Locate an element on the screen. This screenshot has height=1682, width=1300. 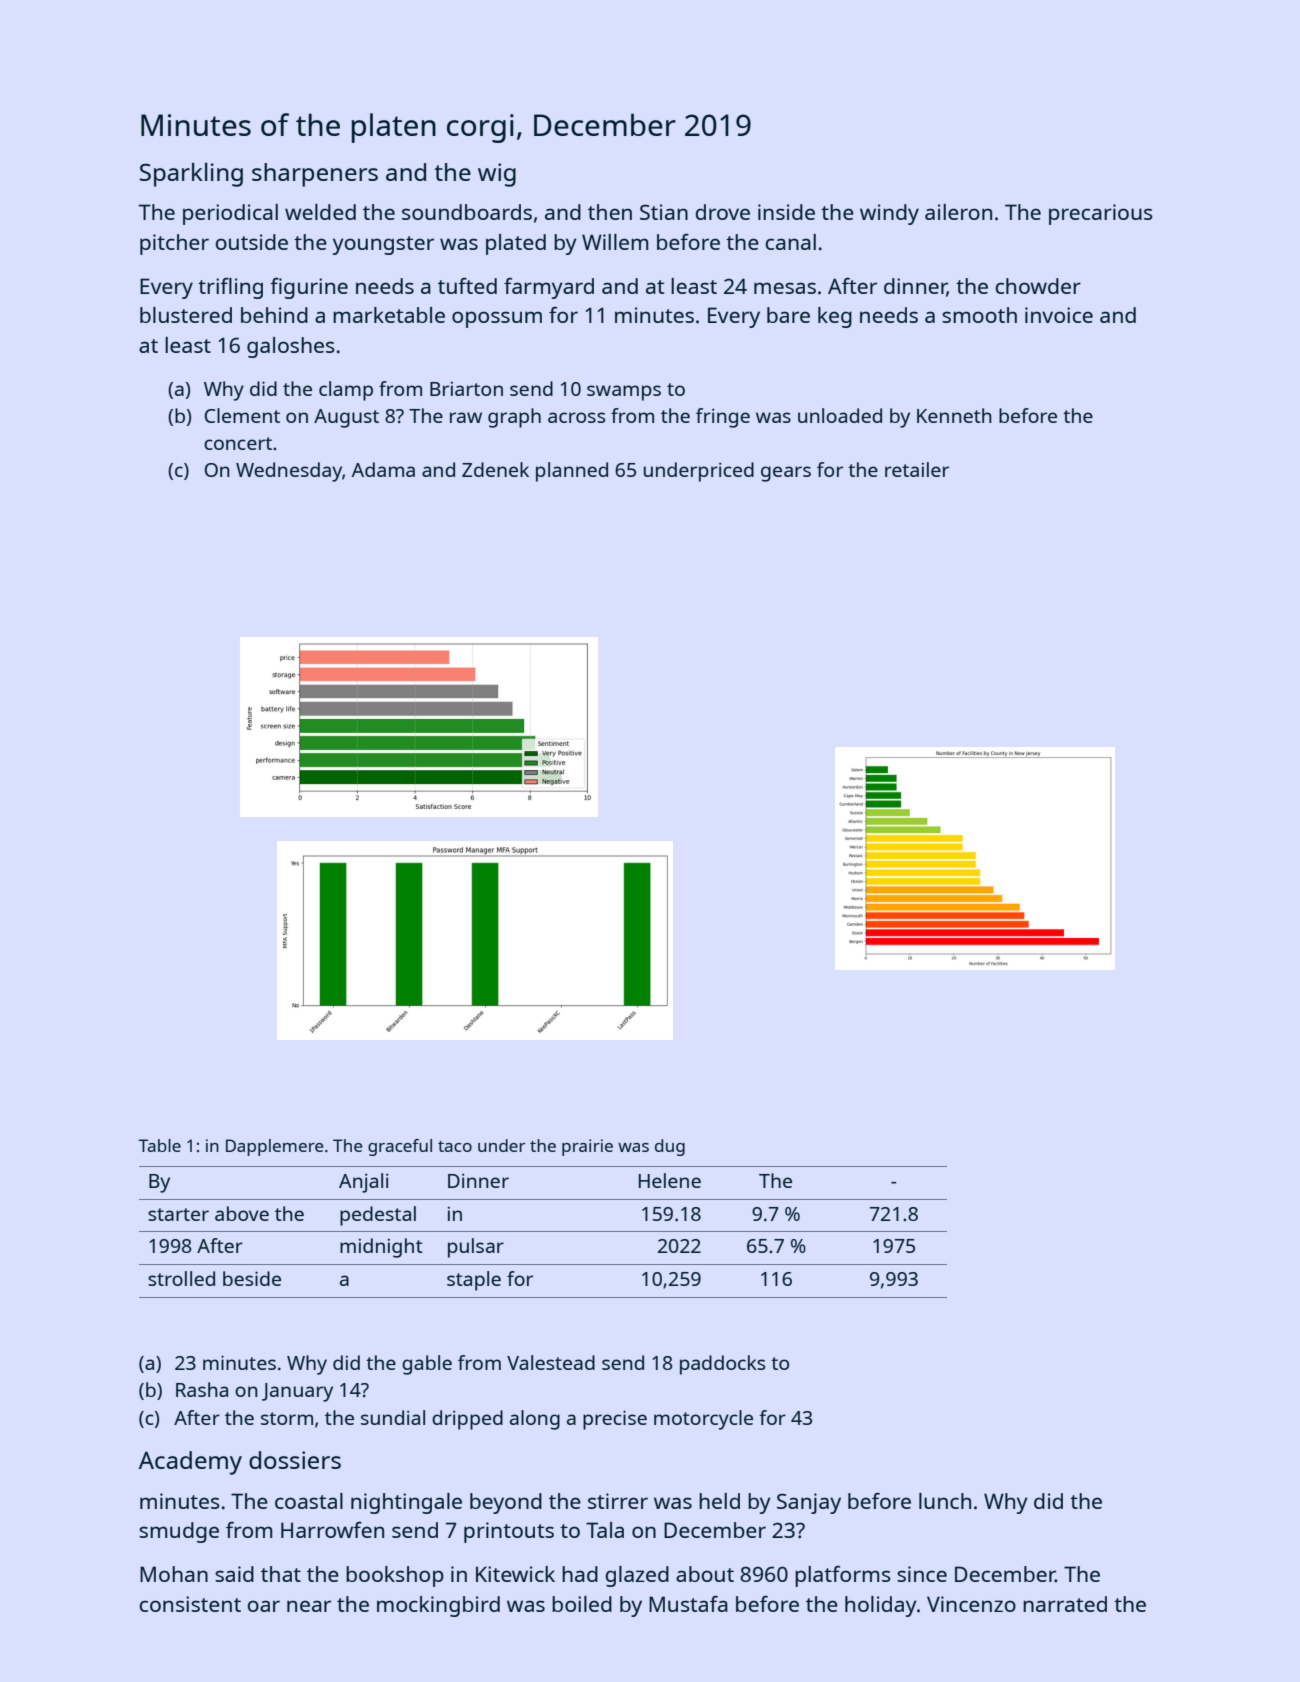
dug is located at coordinates (670, 1147).
